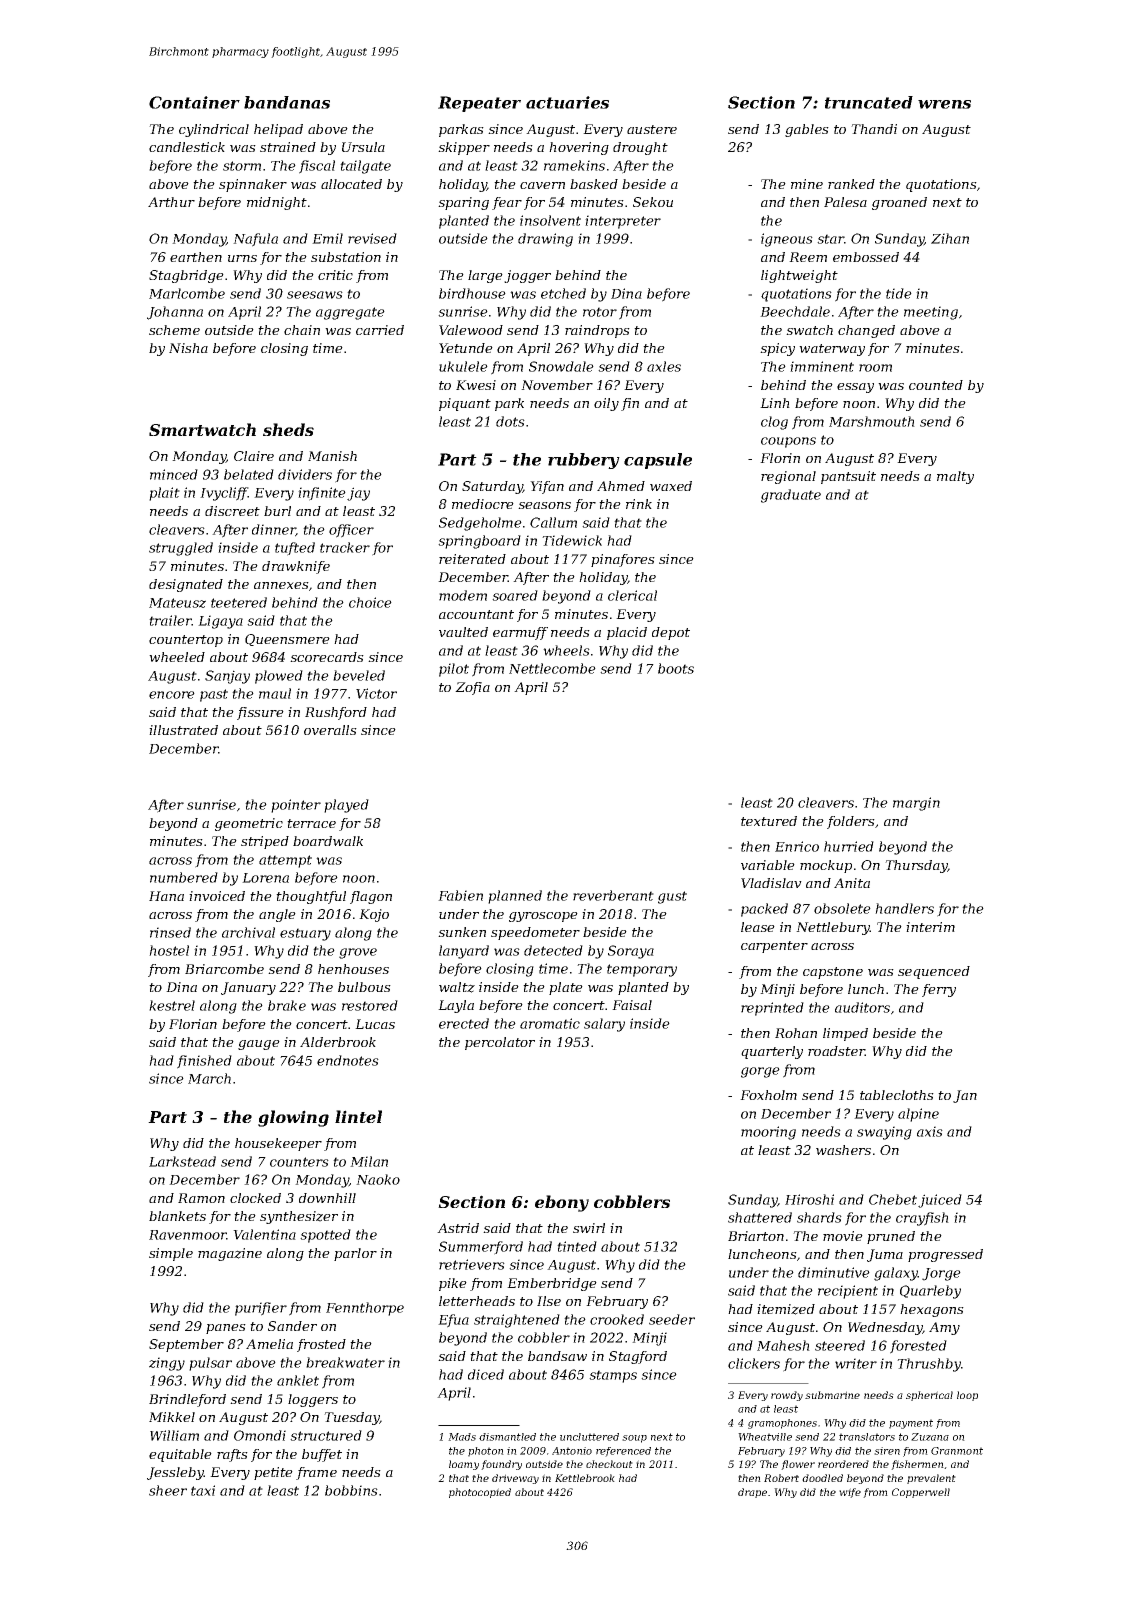  What do you see at coordinates (768, 1095) in the screenshot?
I see `Foxholm` at bounding box center [768, 1095].
